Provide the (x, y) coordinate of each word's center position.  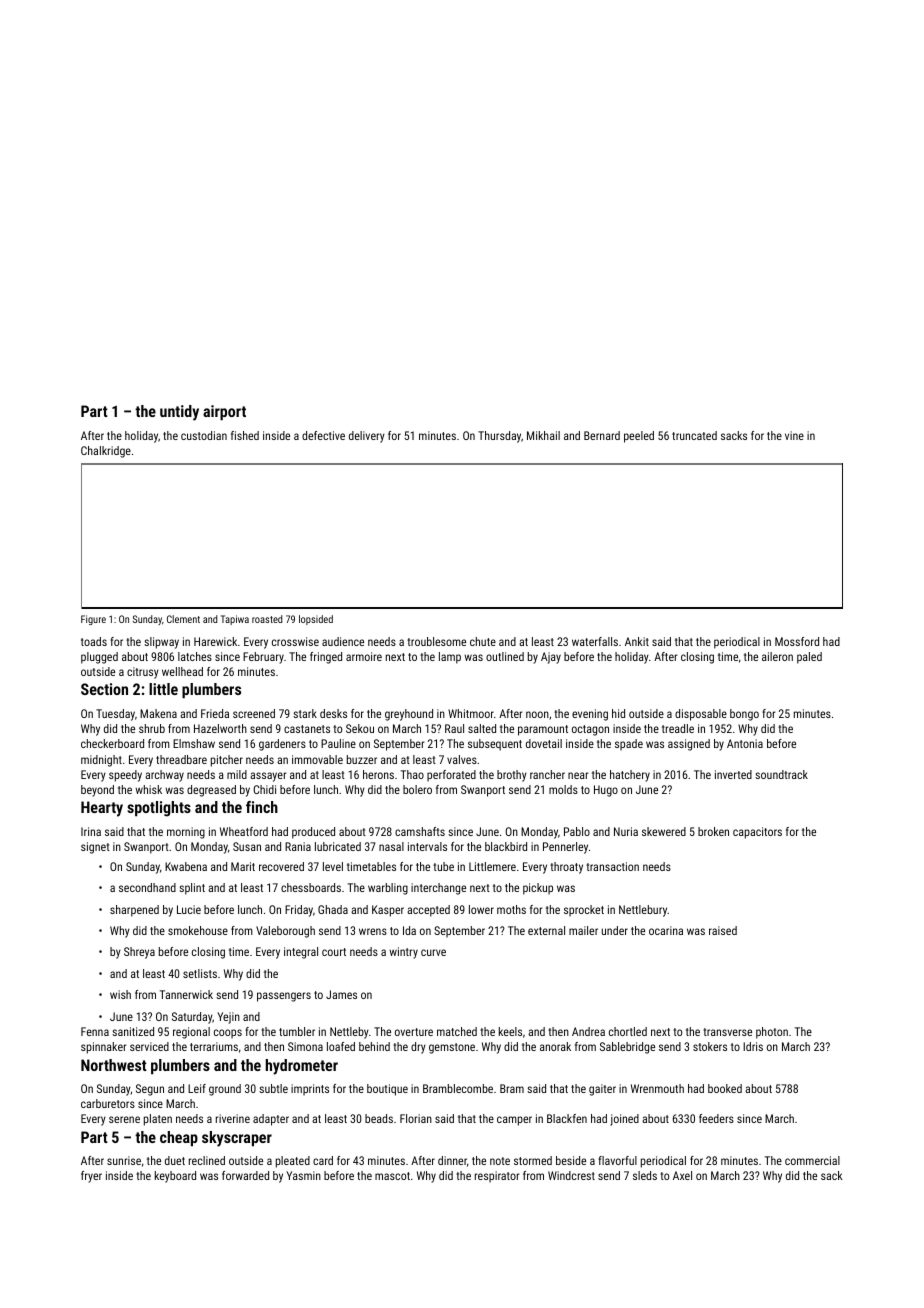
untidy (179, 413)
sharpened (134, 911)
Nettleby (349, 1033)
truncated (694, 435)
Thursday (499, 437)
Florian (416, 1118)
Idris (753, 1046)
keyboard (175, 1177)
